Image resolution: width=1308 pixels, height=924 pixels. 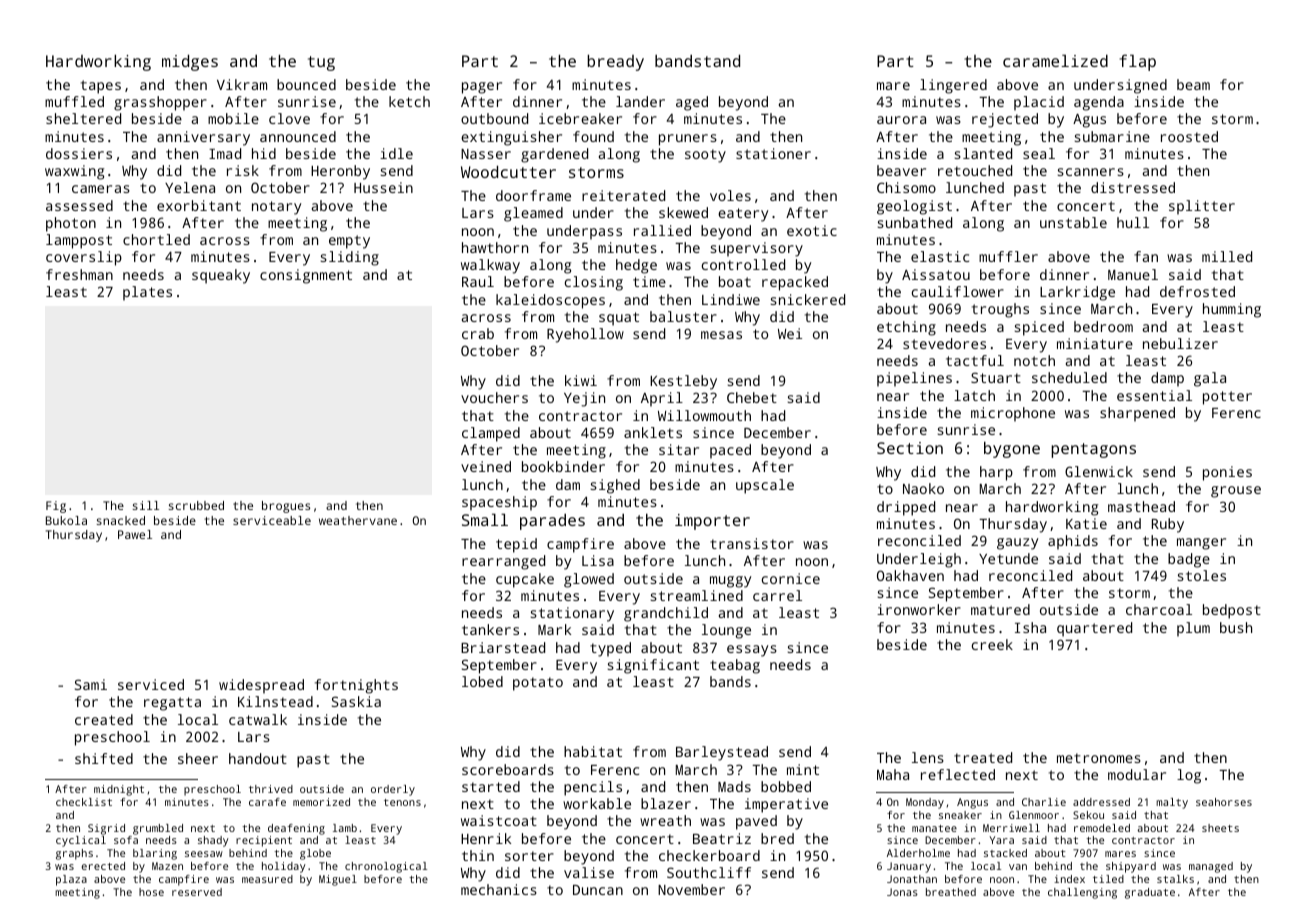 I want to click on milled, so click(x=1227, y=256).
